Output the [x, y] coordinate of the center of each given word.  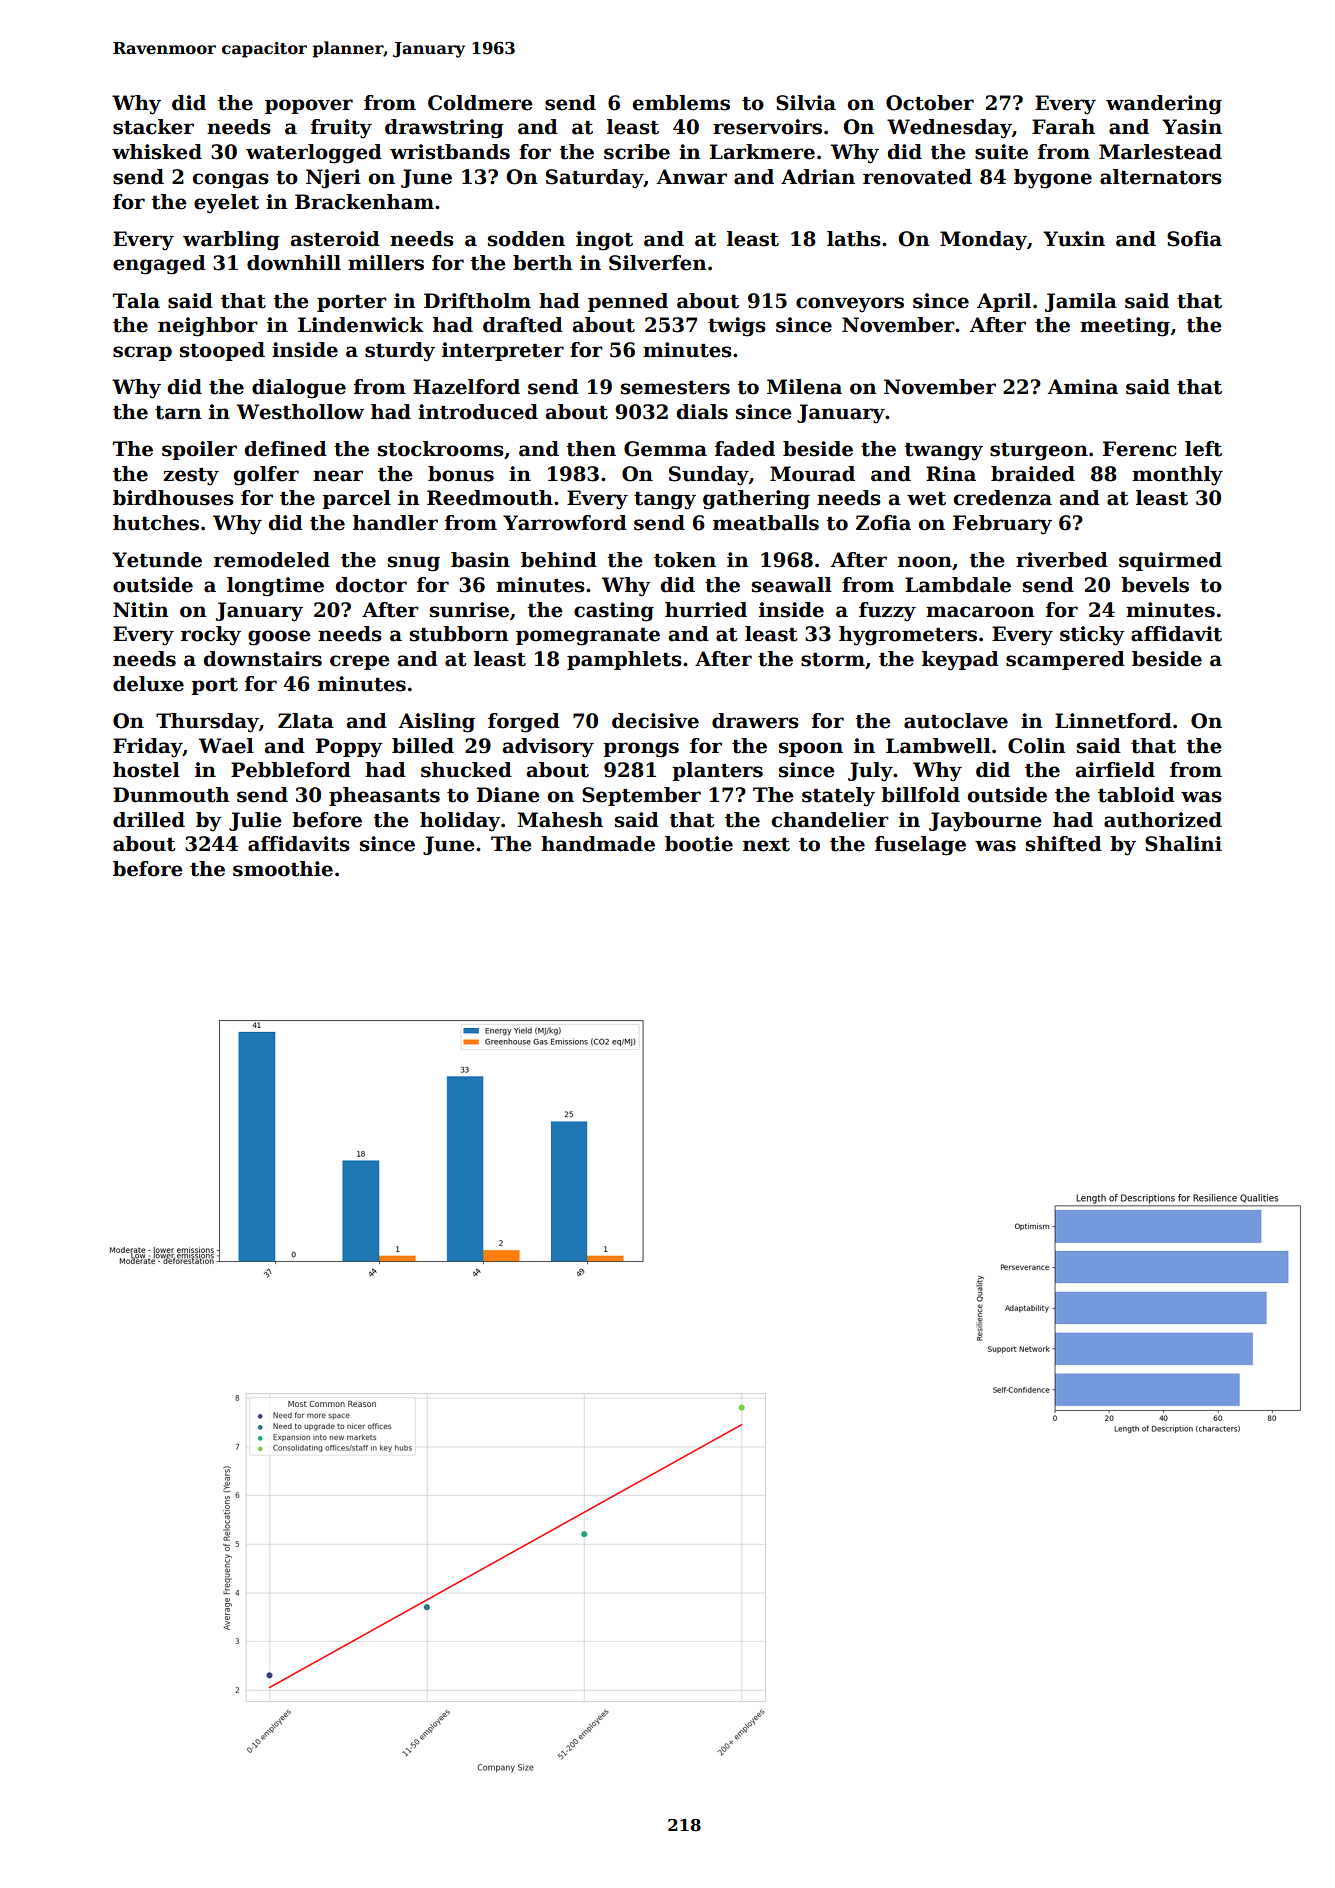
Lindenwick [361, 325]
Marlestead [1160, 152]
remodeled [272, 560]
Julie [255, 821]
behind [559, 560]
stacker [153, 127]
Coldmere [480, 103]
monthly [1177, 476]
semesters [675, 388]
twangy [943, 452]
